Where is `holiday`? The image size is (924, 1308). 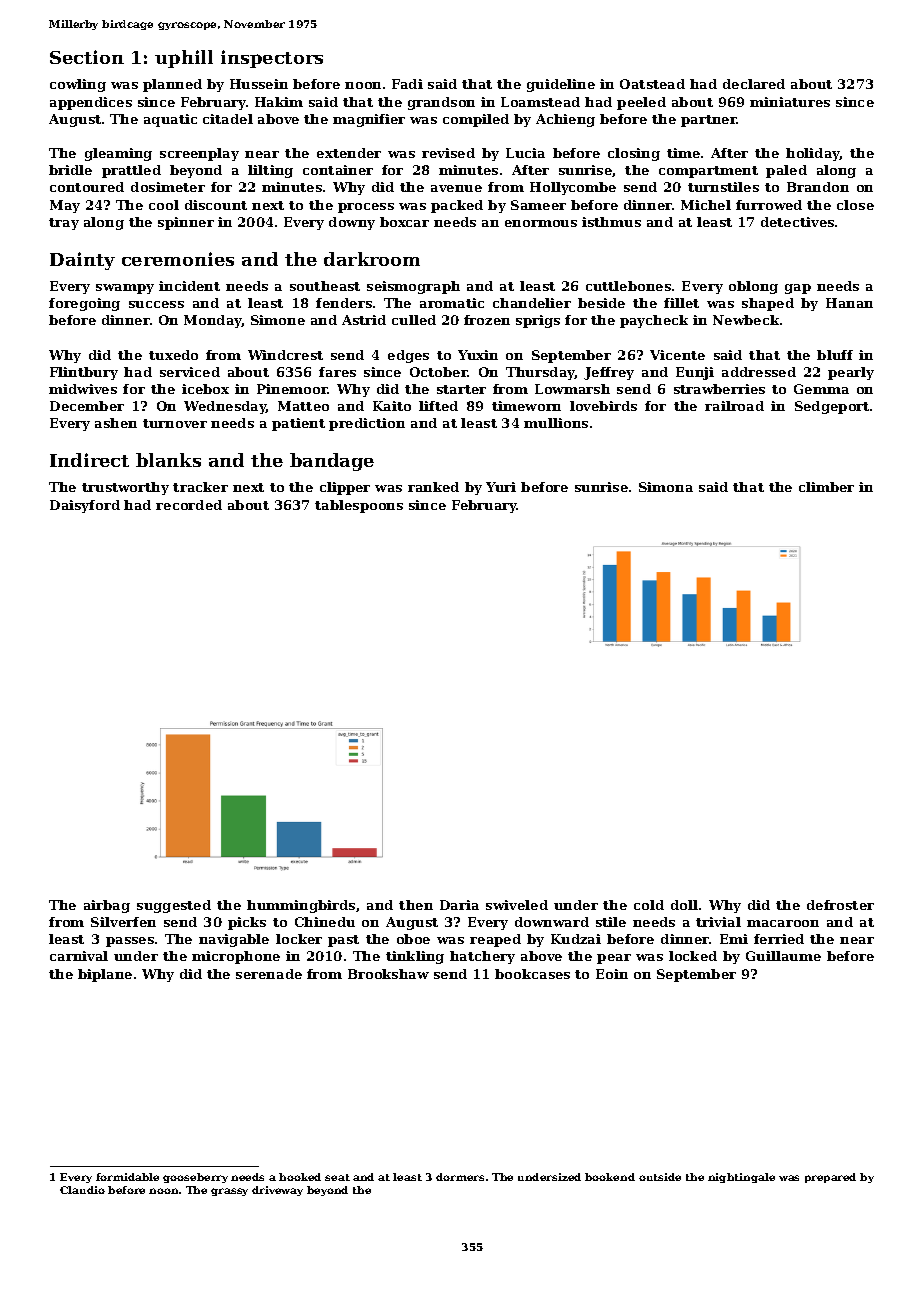 holiday is located at coordinates (813, 154).
